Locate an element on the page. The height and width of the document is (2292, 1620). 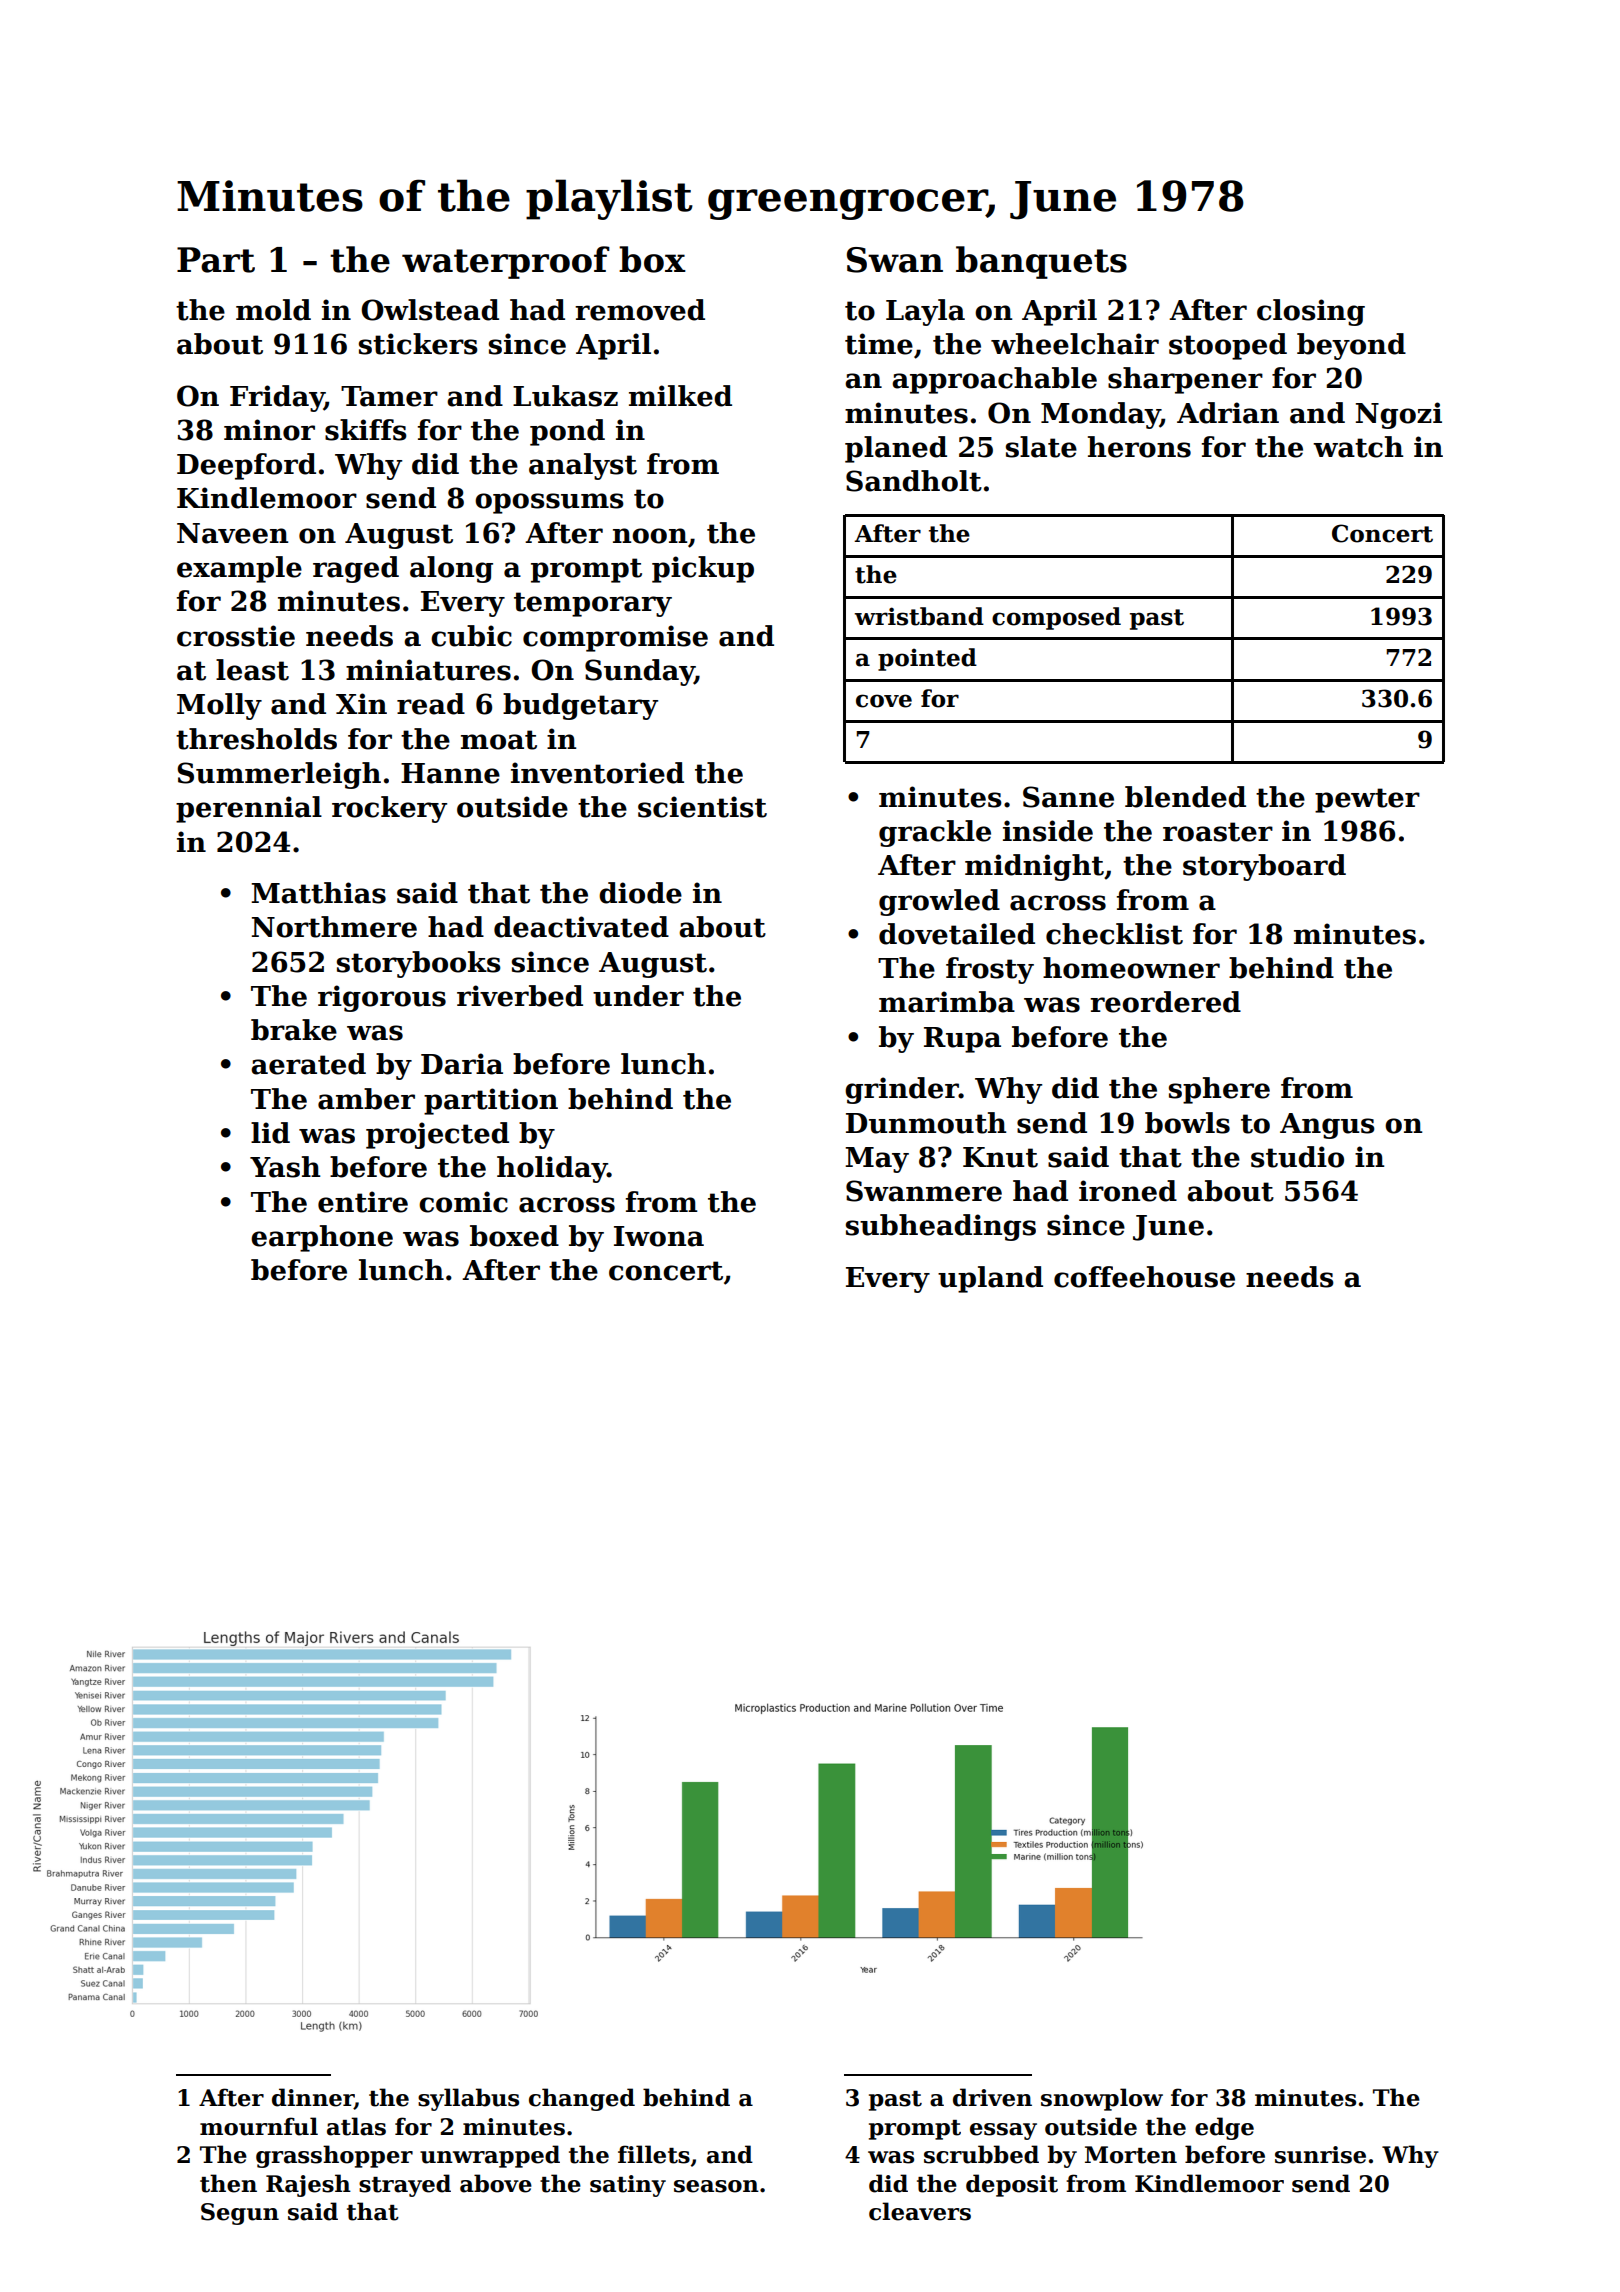
coffeehouse is located at coordinates (1144, 1277).
